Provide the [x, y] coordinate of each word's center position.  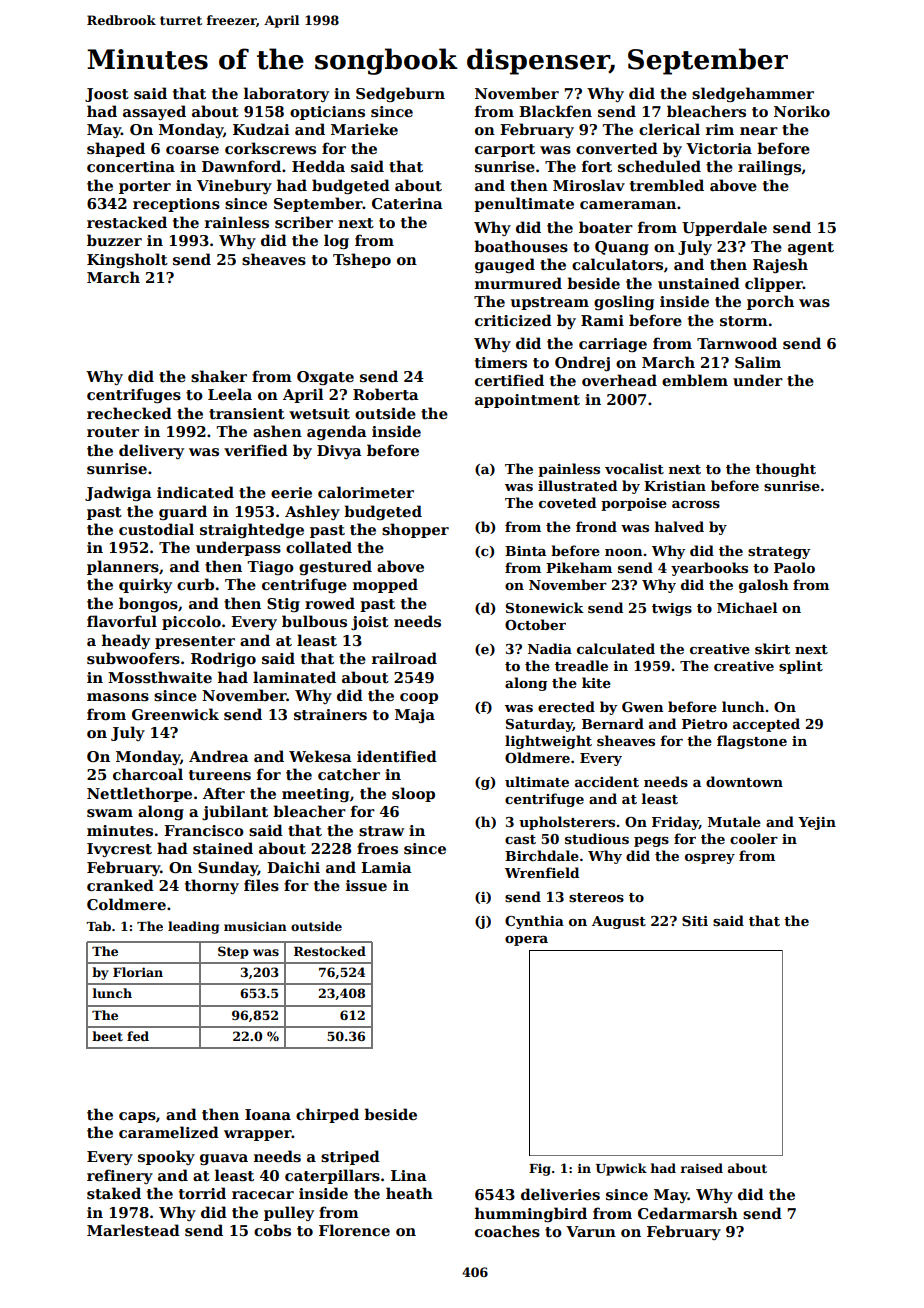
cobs [272, 1230]
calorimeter [366, 492]
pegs [651, 842]
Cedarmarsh [688, 1213]
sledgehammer [753, 94]
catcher [349, 774]
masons [118, 697]
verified [256, 450]
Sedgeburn [400, 94]
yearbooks [709, 569]
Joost [107, 95]
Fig [540, 1170]
